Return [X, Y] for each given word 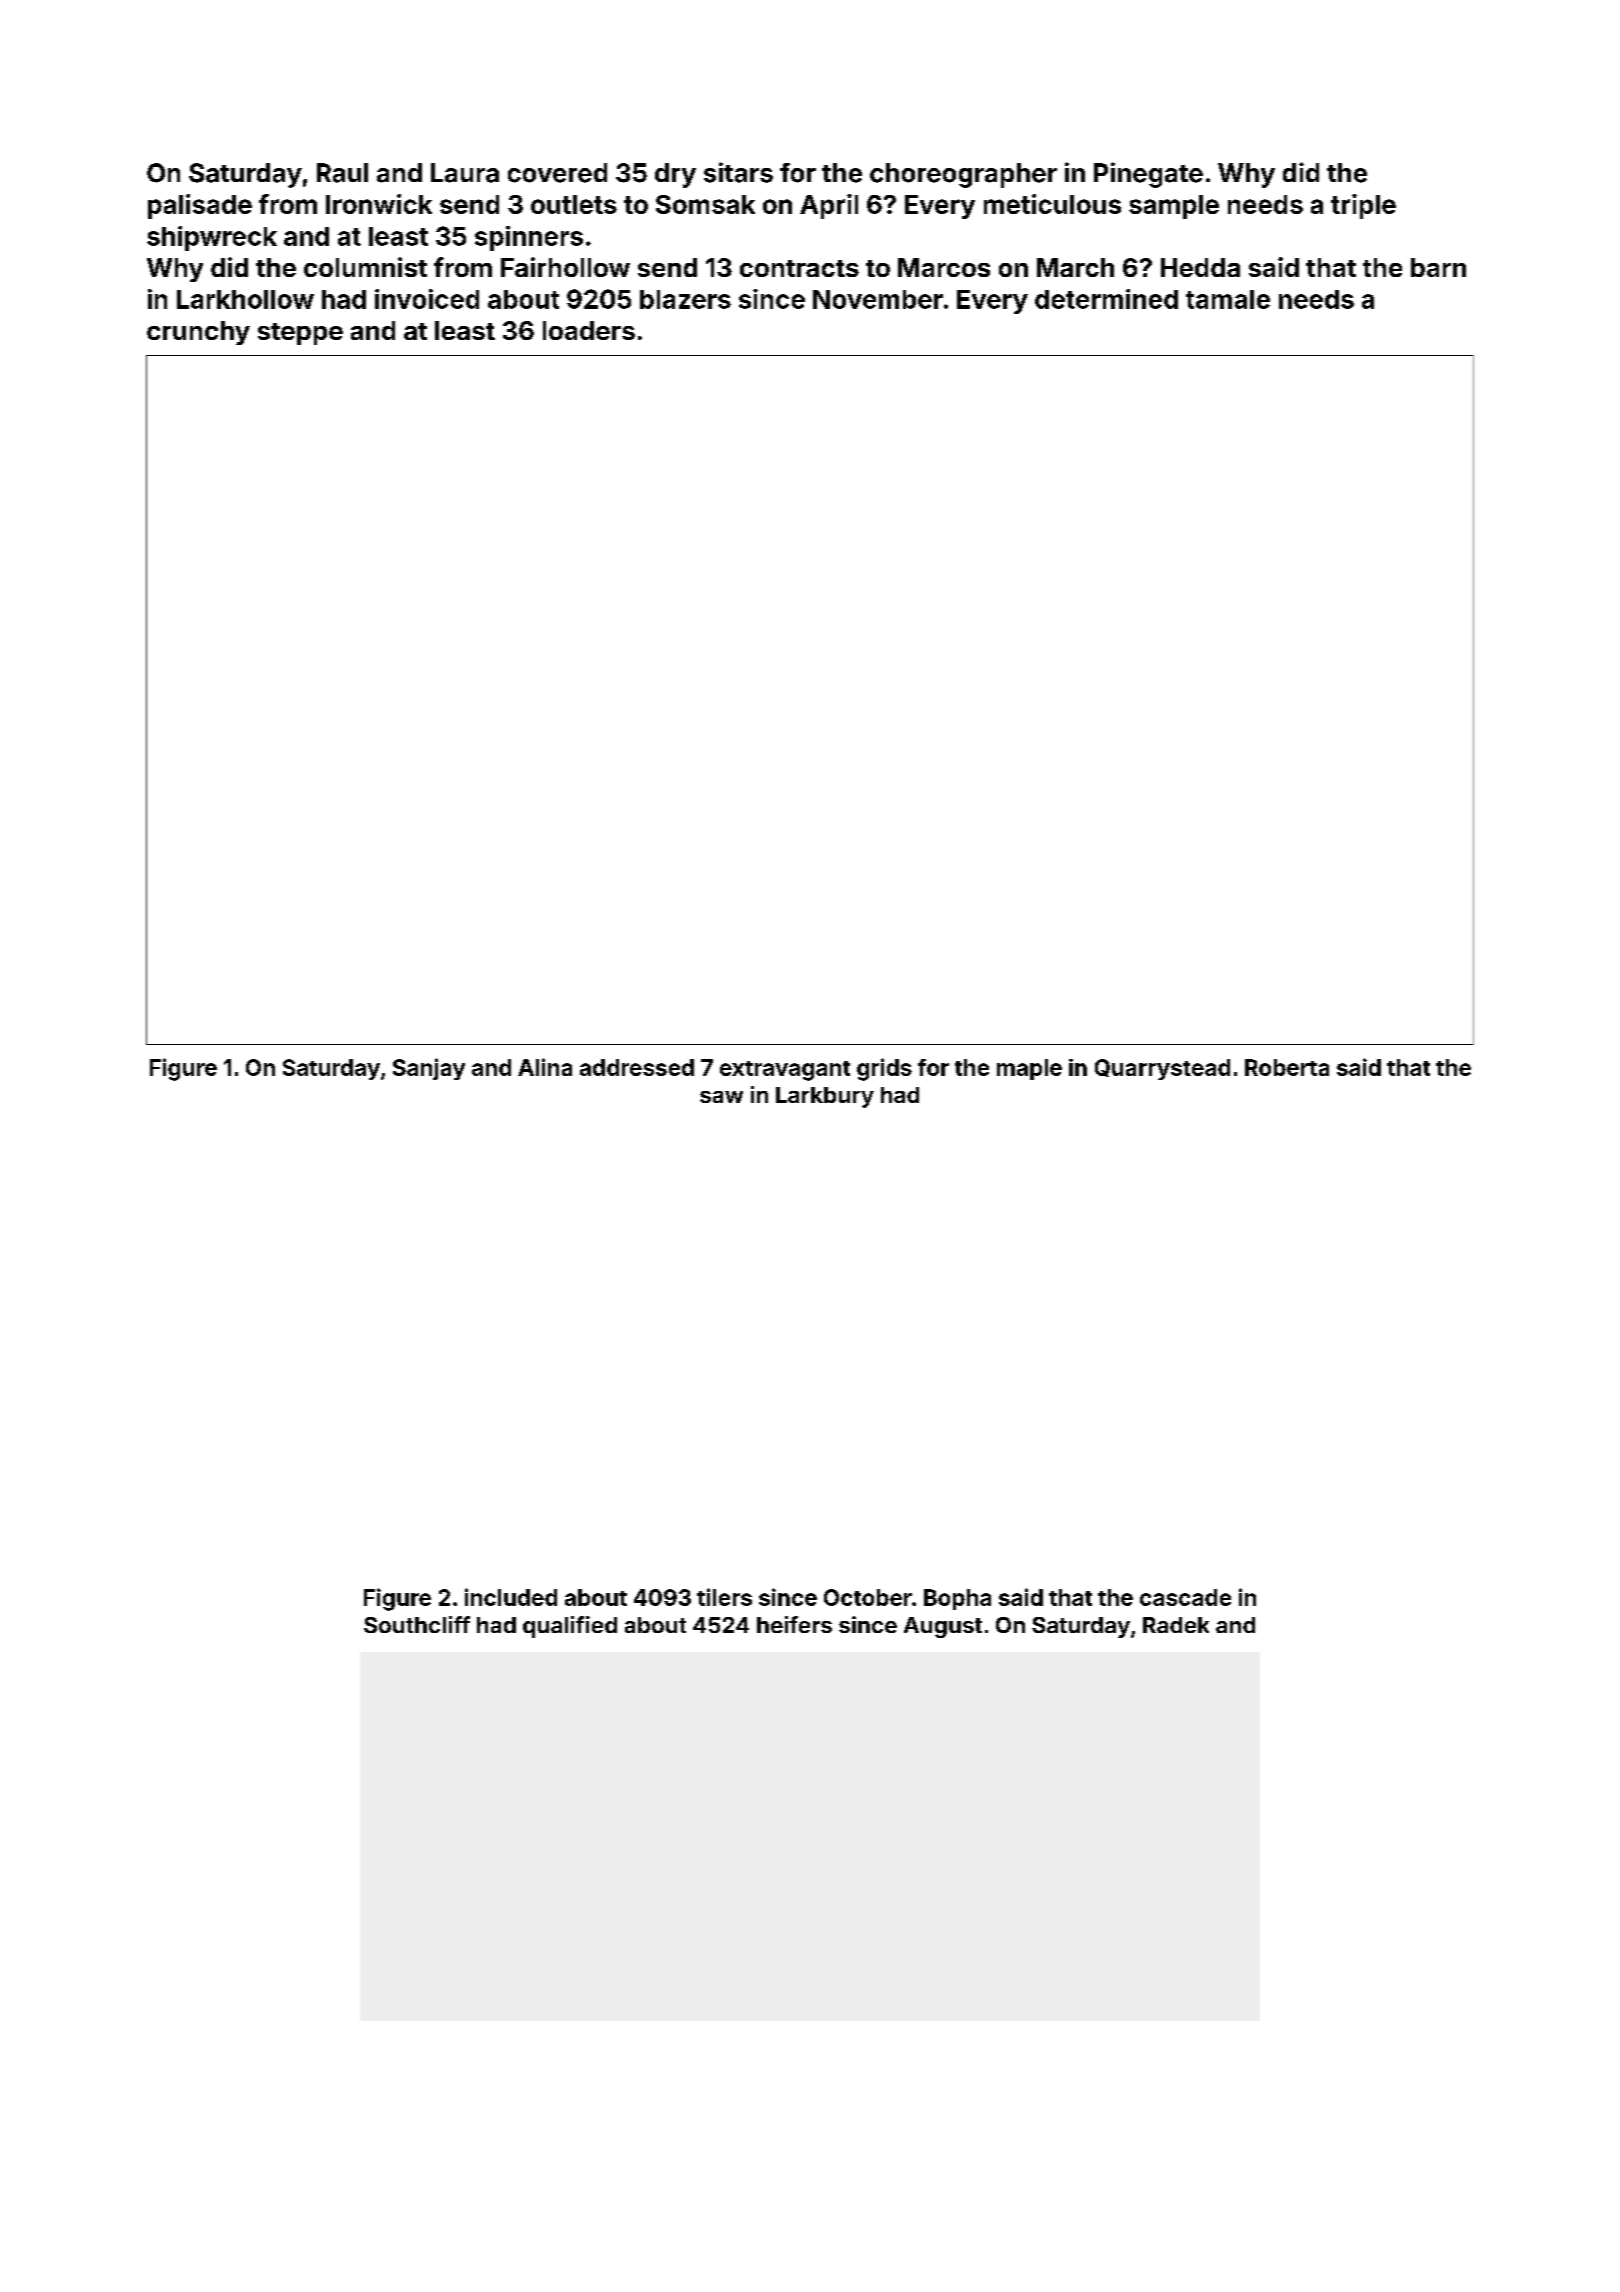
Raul [342, 173]
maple [1029, 1069]
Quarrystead [1162, 1069]
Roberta [1287, 1067]
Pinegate [1148, 175]
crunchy [198, 333]
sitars [738, 172]
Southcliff [417, 1624]
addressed [637, 1067]
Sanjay [429, 1069]
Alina [545, 1067]
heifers [794, 1624]
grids [884, 1069]
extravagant [785, 1071]
